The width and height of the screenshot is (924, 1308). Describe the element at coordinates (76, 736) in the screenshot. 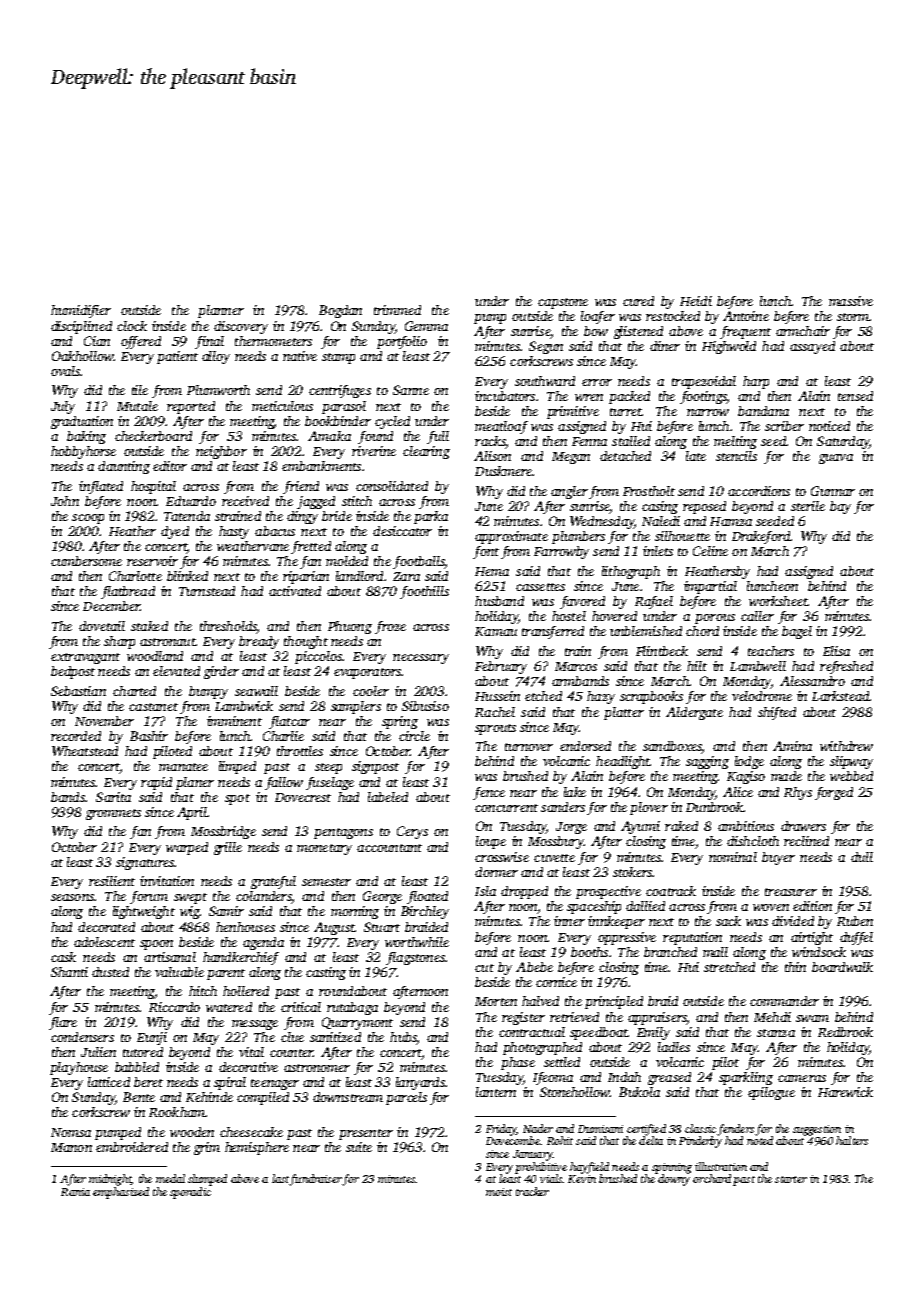

I see `recorded` at that location.
